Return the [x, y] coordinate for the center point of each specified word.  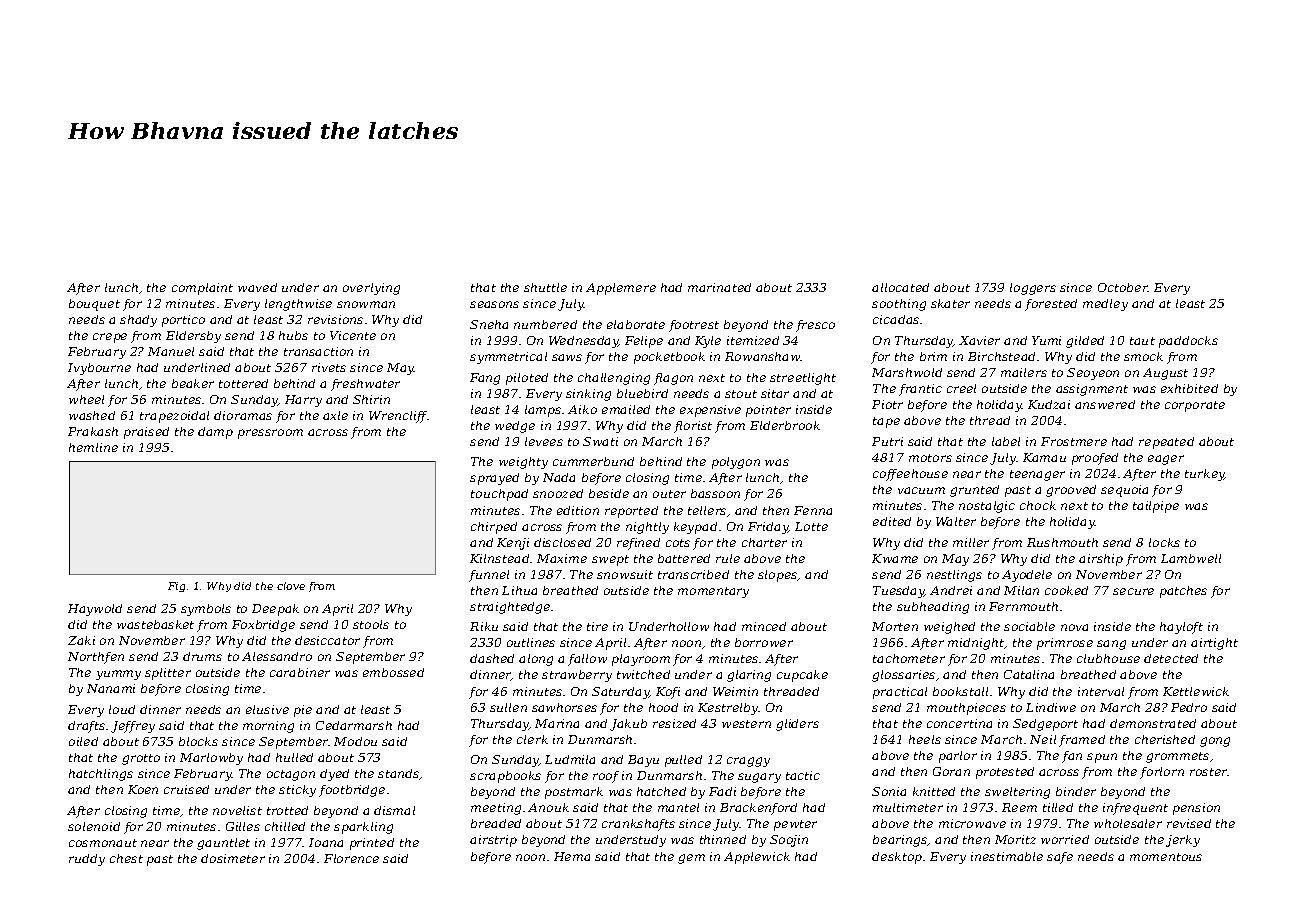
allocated [900, 287]
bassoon [715, 493]
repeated [1166, 443]
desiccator [327, 640]
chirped [494, 528]
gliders [797, 725]
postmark [574, 793]
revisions [335, 319]
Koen [143, 789]
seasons [494, 304]
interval [1101, 691]
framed [1082, 741]
